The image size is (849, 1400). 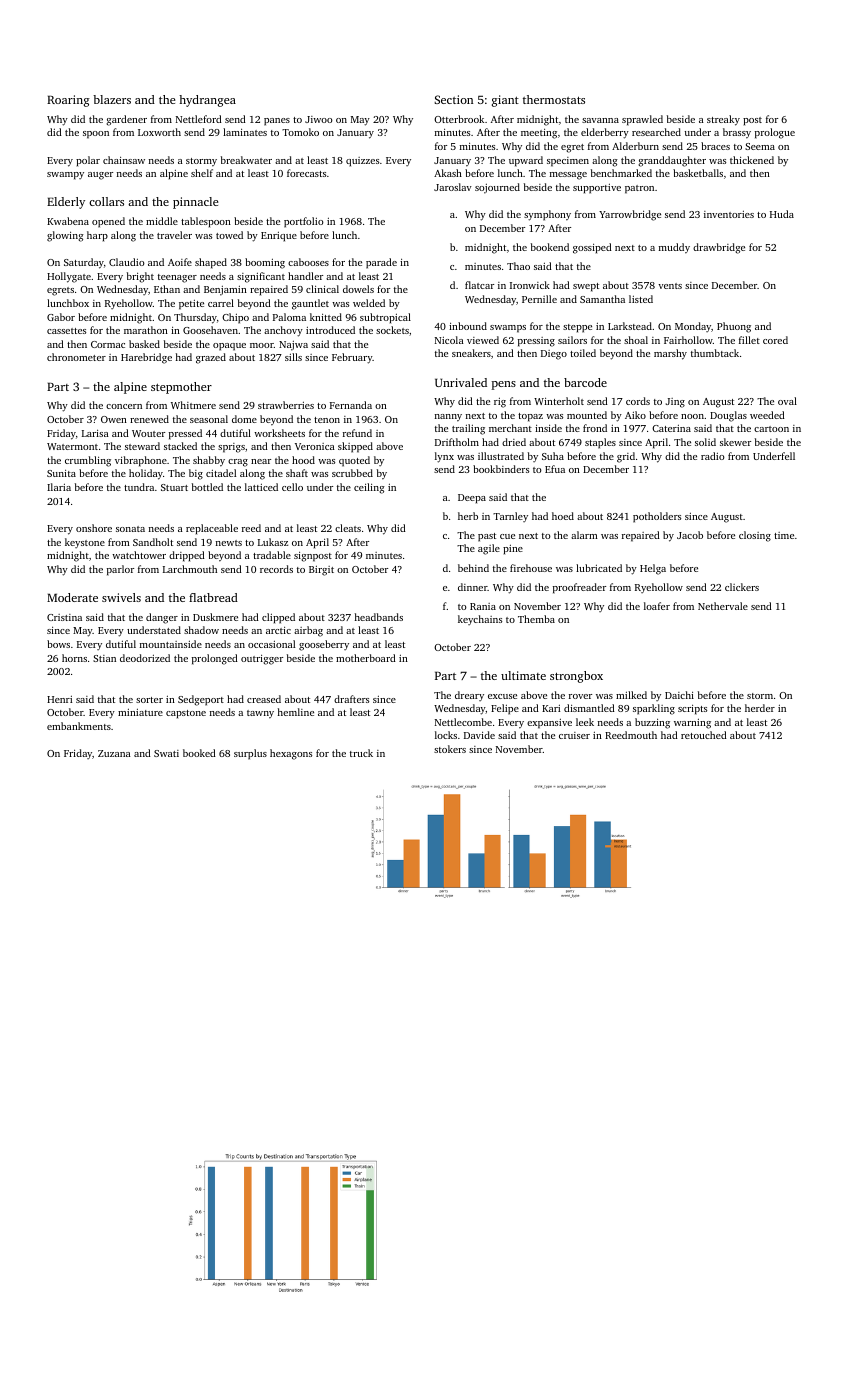 What do you see at coordinates (599, 568) in the screenshot?
I see `lubricated` at bounding box center [599, 568].
